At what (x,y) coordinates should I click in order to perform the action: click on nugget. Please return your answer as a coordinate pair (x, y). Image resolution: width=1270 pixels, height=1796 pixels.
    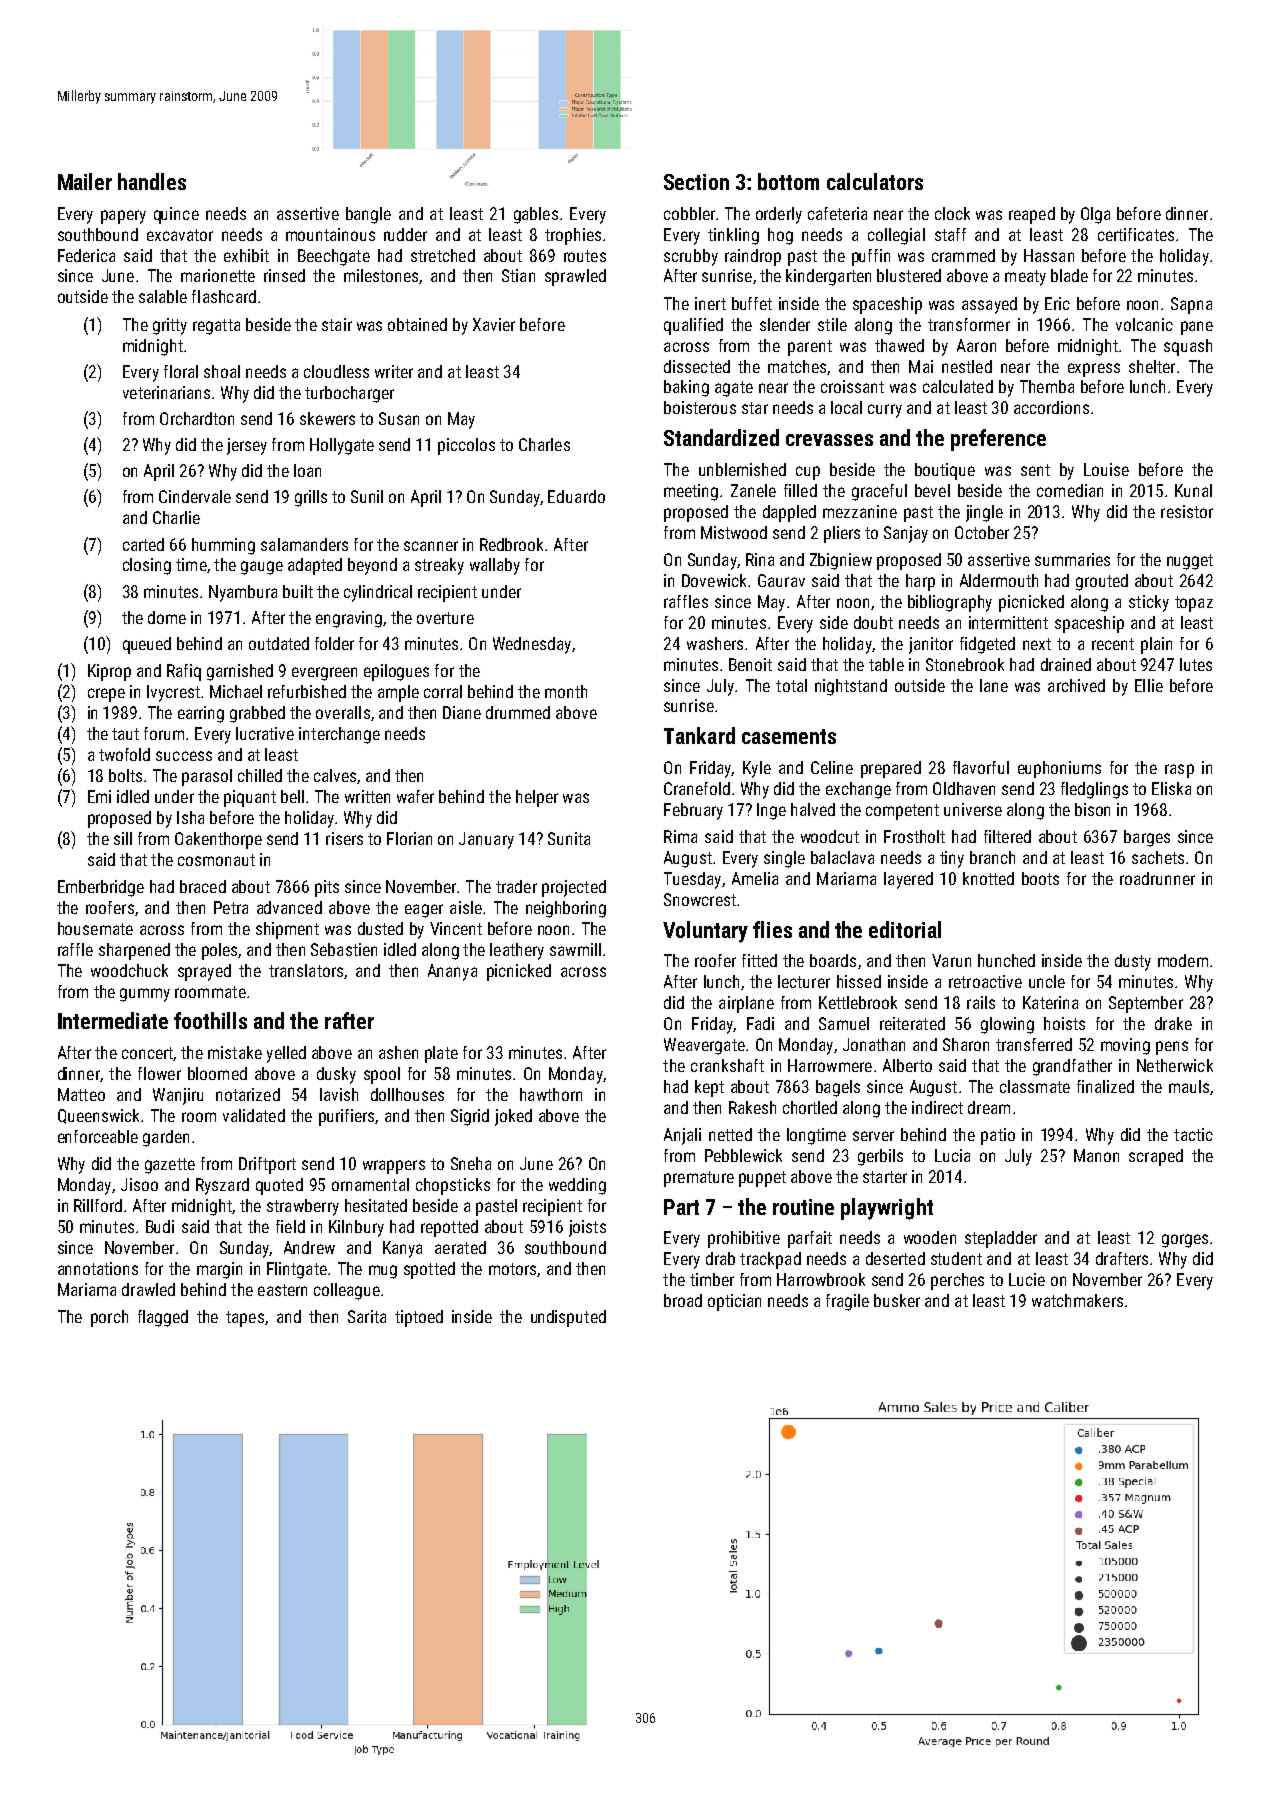
    Looking at the image, I should click on (1190, 562).
